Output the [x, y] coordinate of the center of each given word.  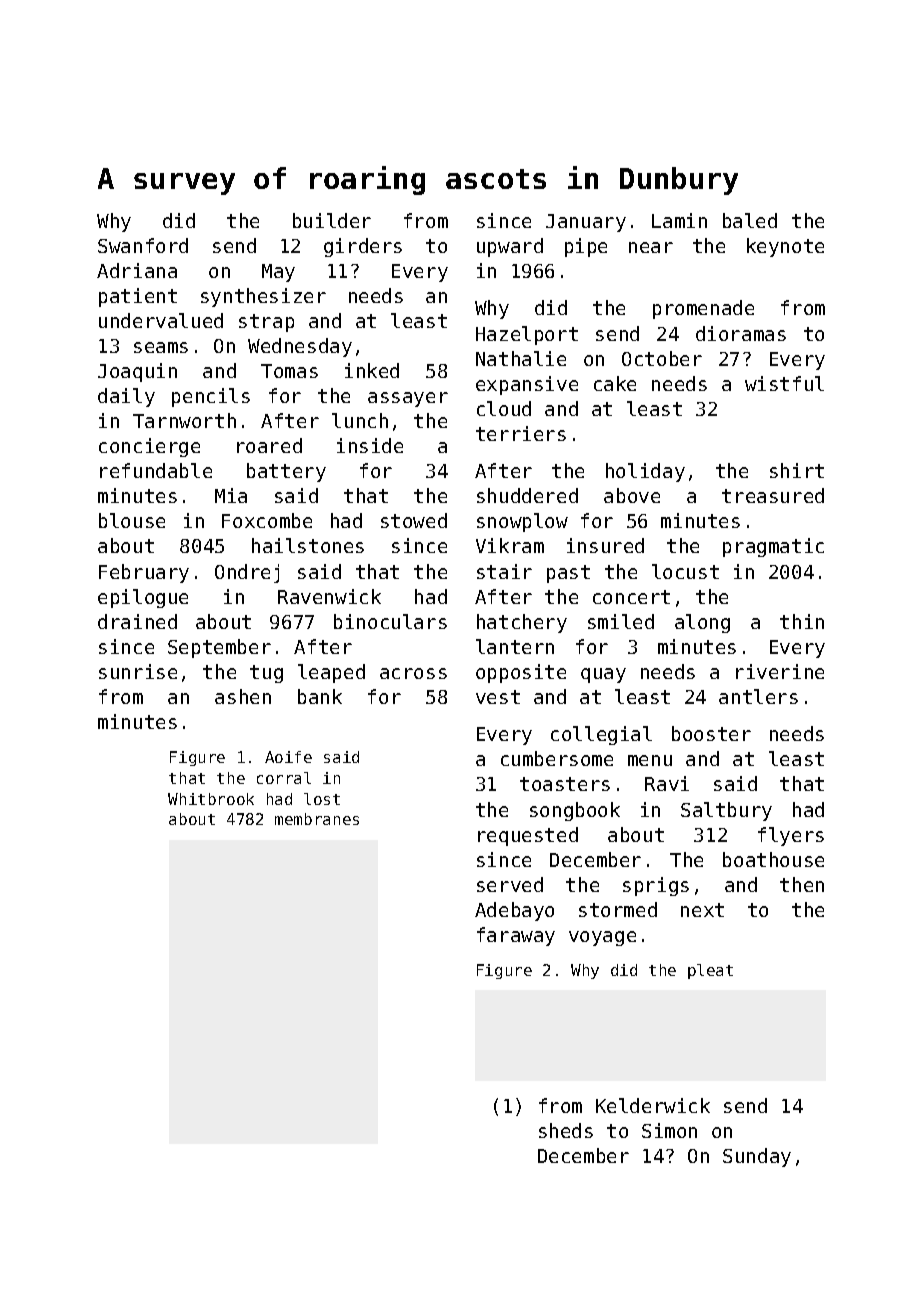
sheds [566, 1130]
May [278, 273]
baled [750, 220]
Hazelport [527, 335]
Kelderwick [653, 1105]
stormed [618, 909]
